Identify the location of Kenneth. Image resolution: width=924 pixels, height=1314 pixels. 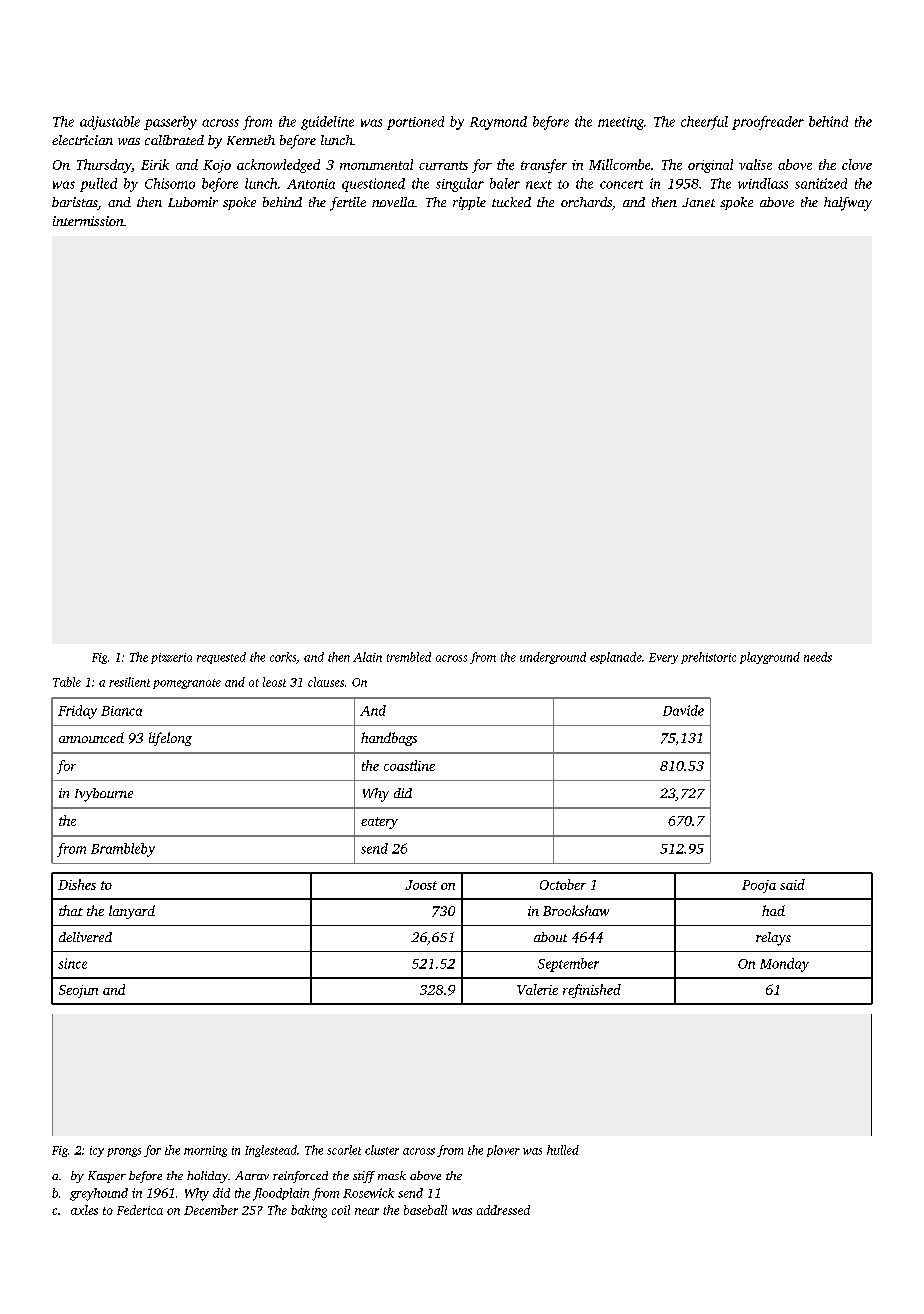
(251, 140).
